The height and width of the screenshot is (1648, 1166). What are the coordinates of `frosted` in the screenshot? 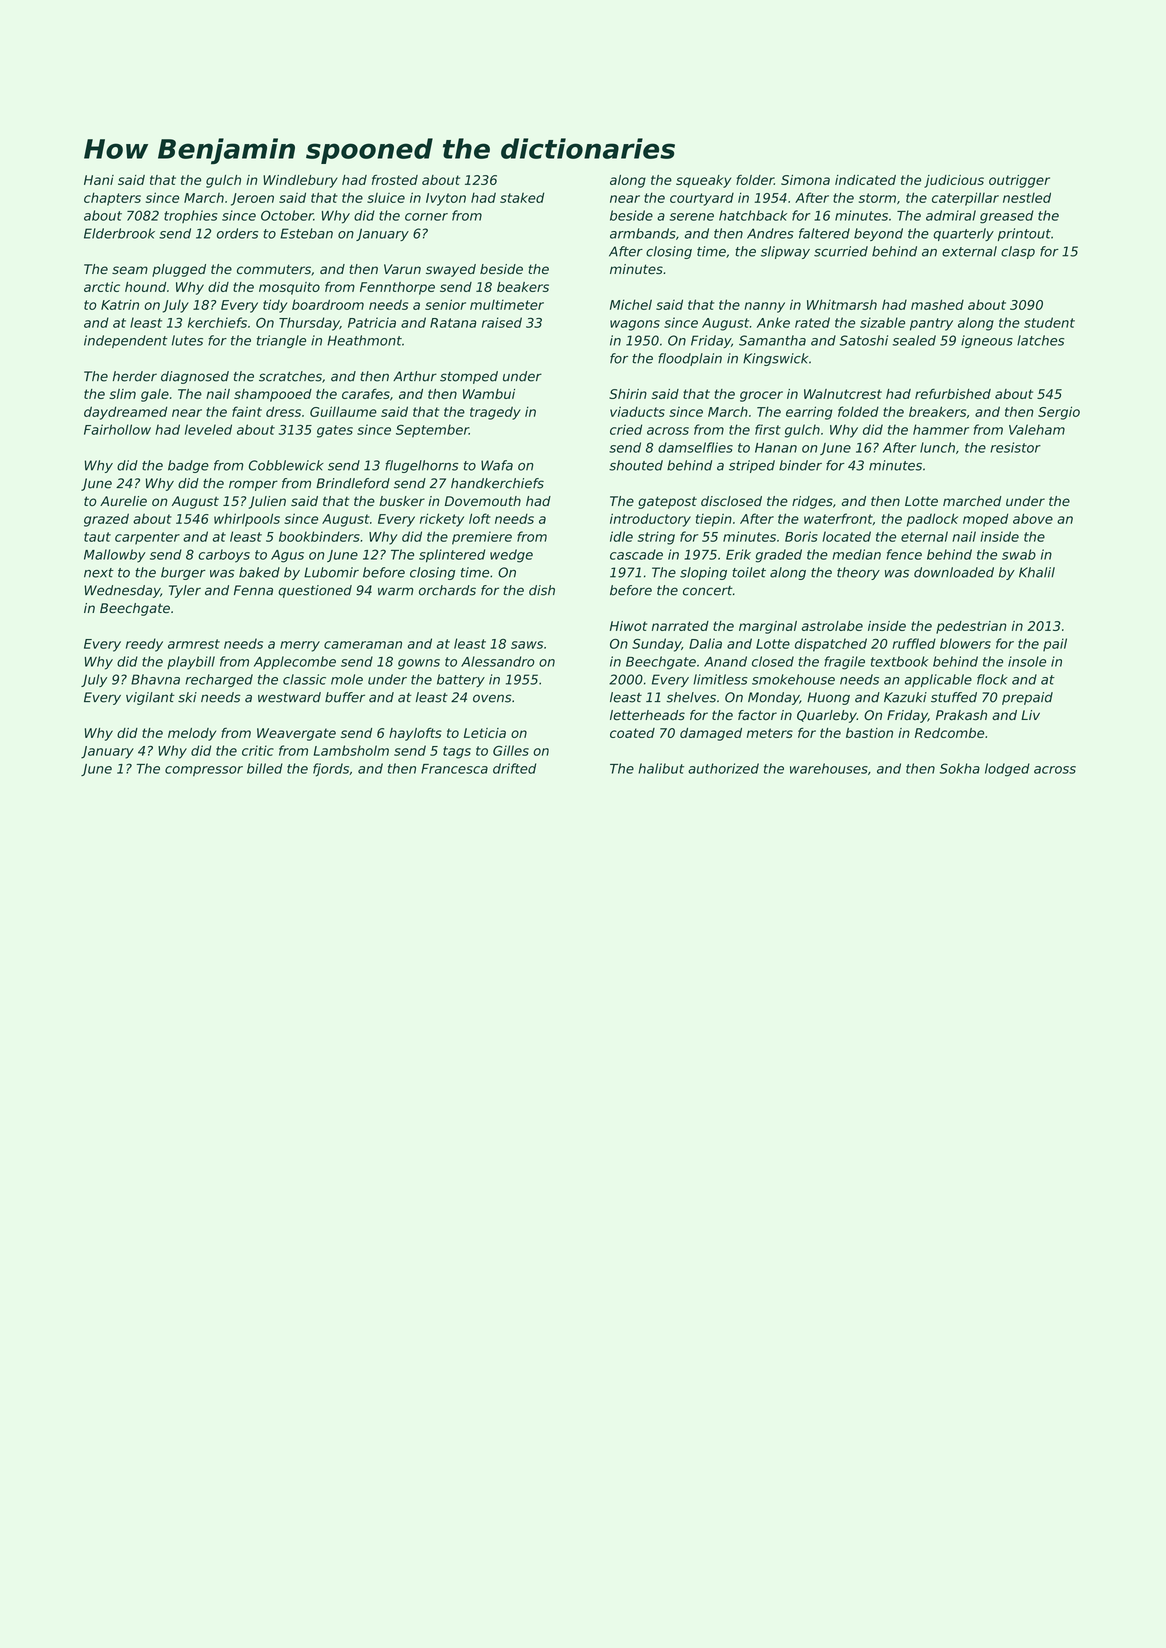 It's located at (395, 180).
